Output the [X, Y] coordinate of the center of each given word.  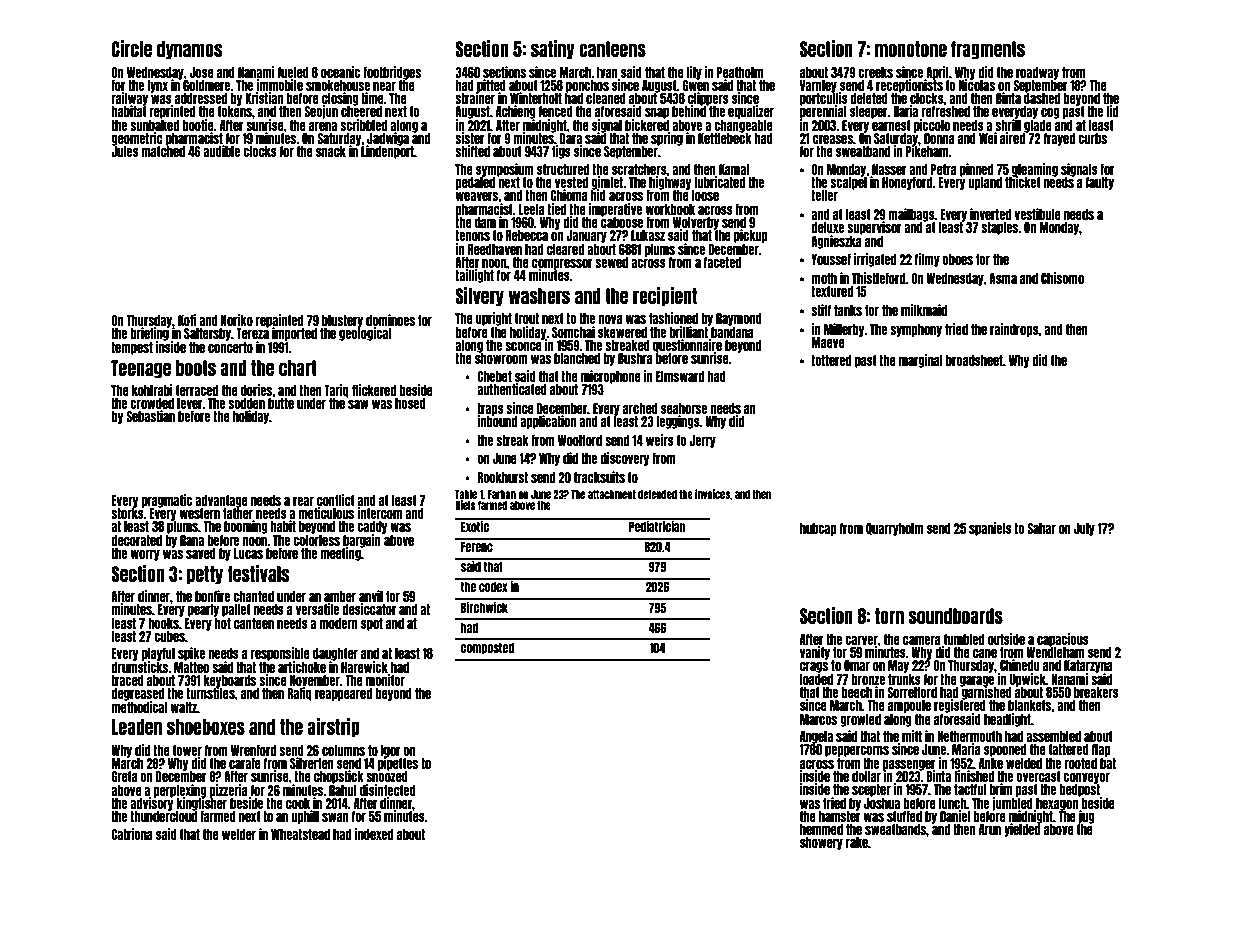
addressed [201, 98]
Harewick [364, 667]
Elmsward [680, 376]
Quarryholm [895, 529]
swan [335, 817]
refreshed [945, 111]
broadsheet [974, 360]
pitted [491, 86]
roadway [1037, 73]
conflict [336, 500]
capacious [1063, 640]
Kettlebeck [725, 138]
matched [163, 151]
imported [294, 334]
